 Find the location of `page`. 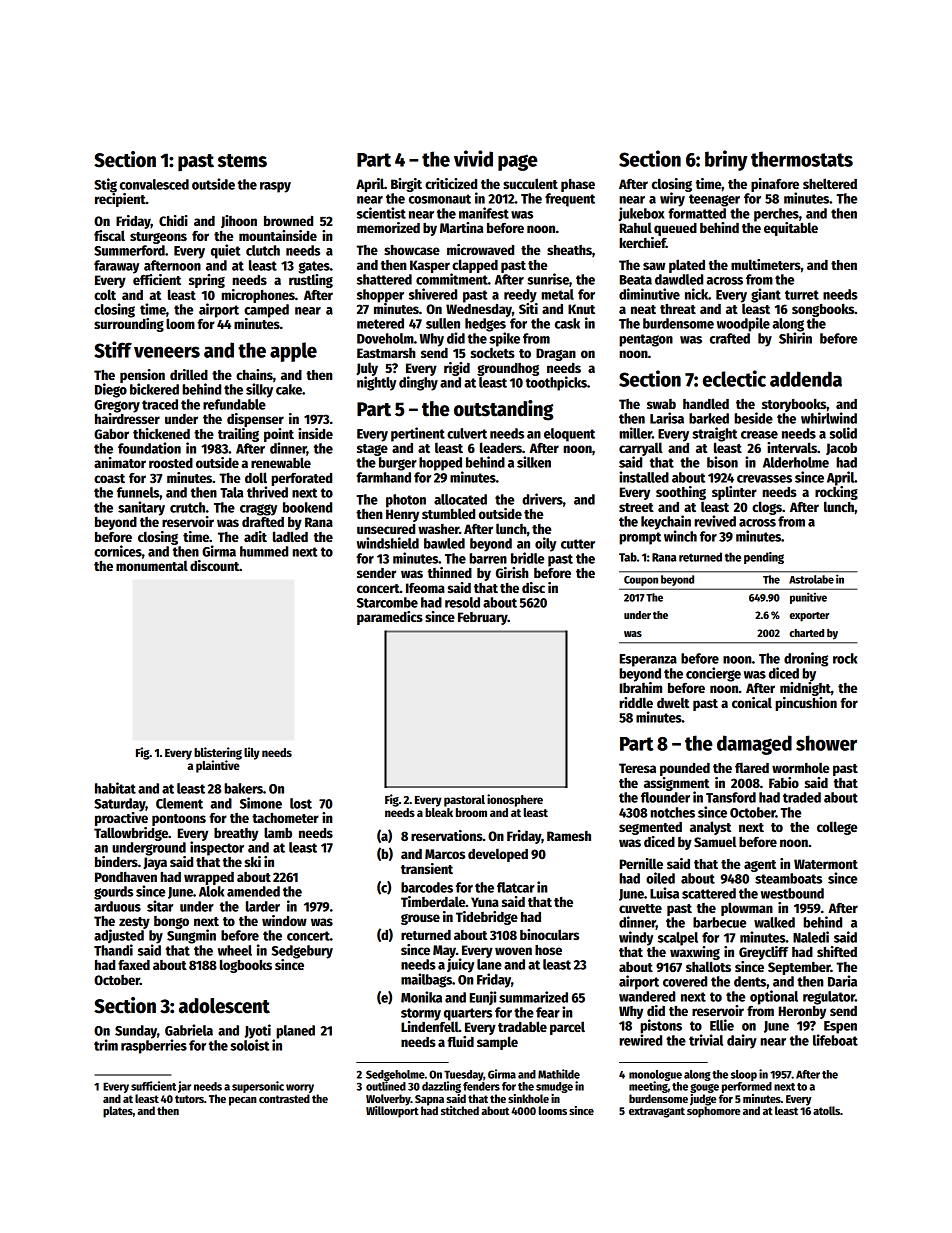

page is located at coordinates (517, 162).
